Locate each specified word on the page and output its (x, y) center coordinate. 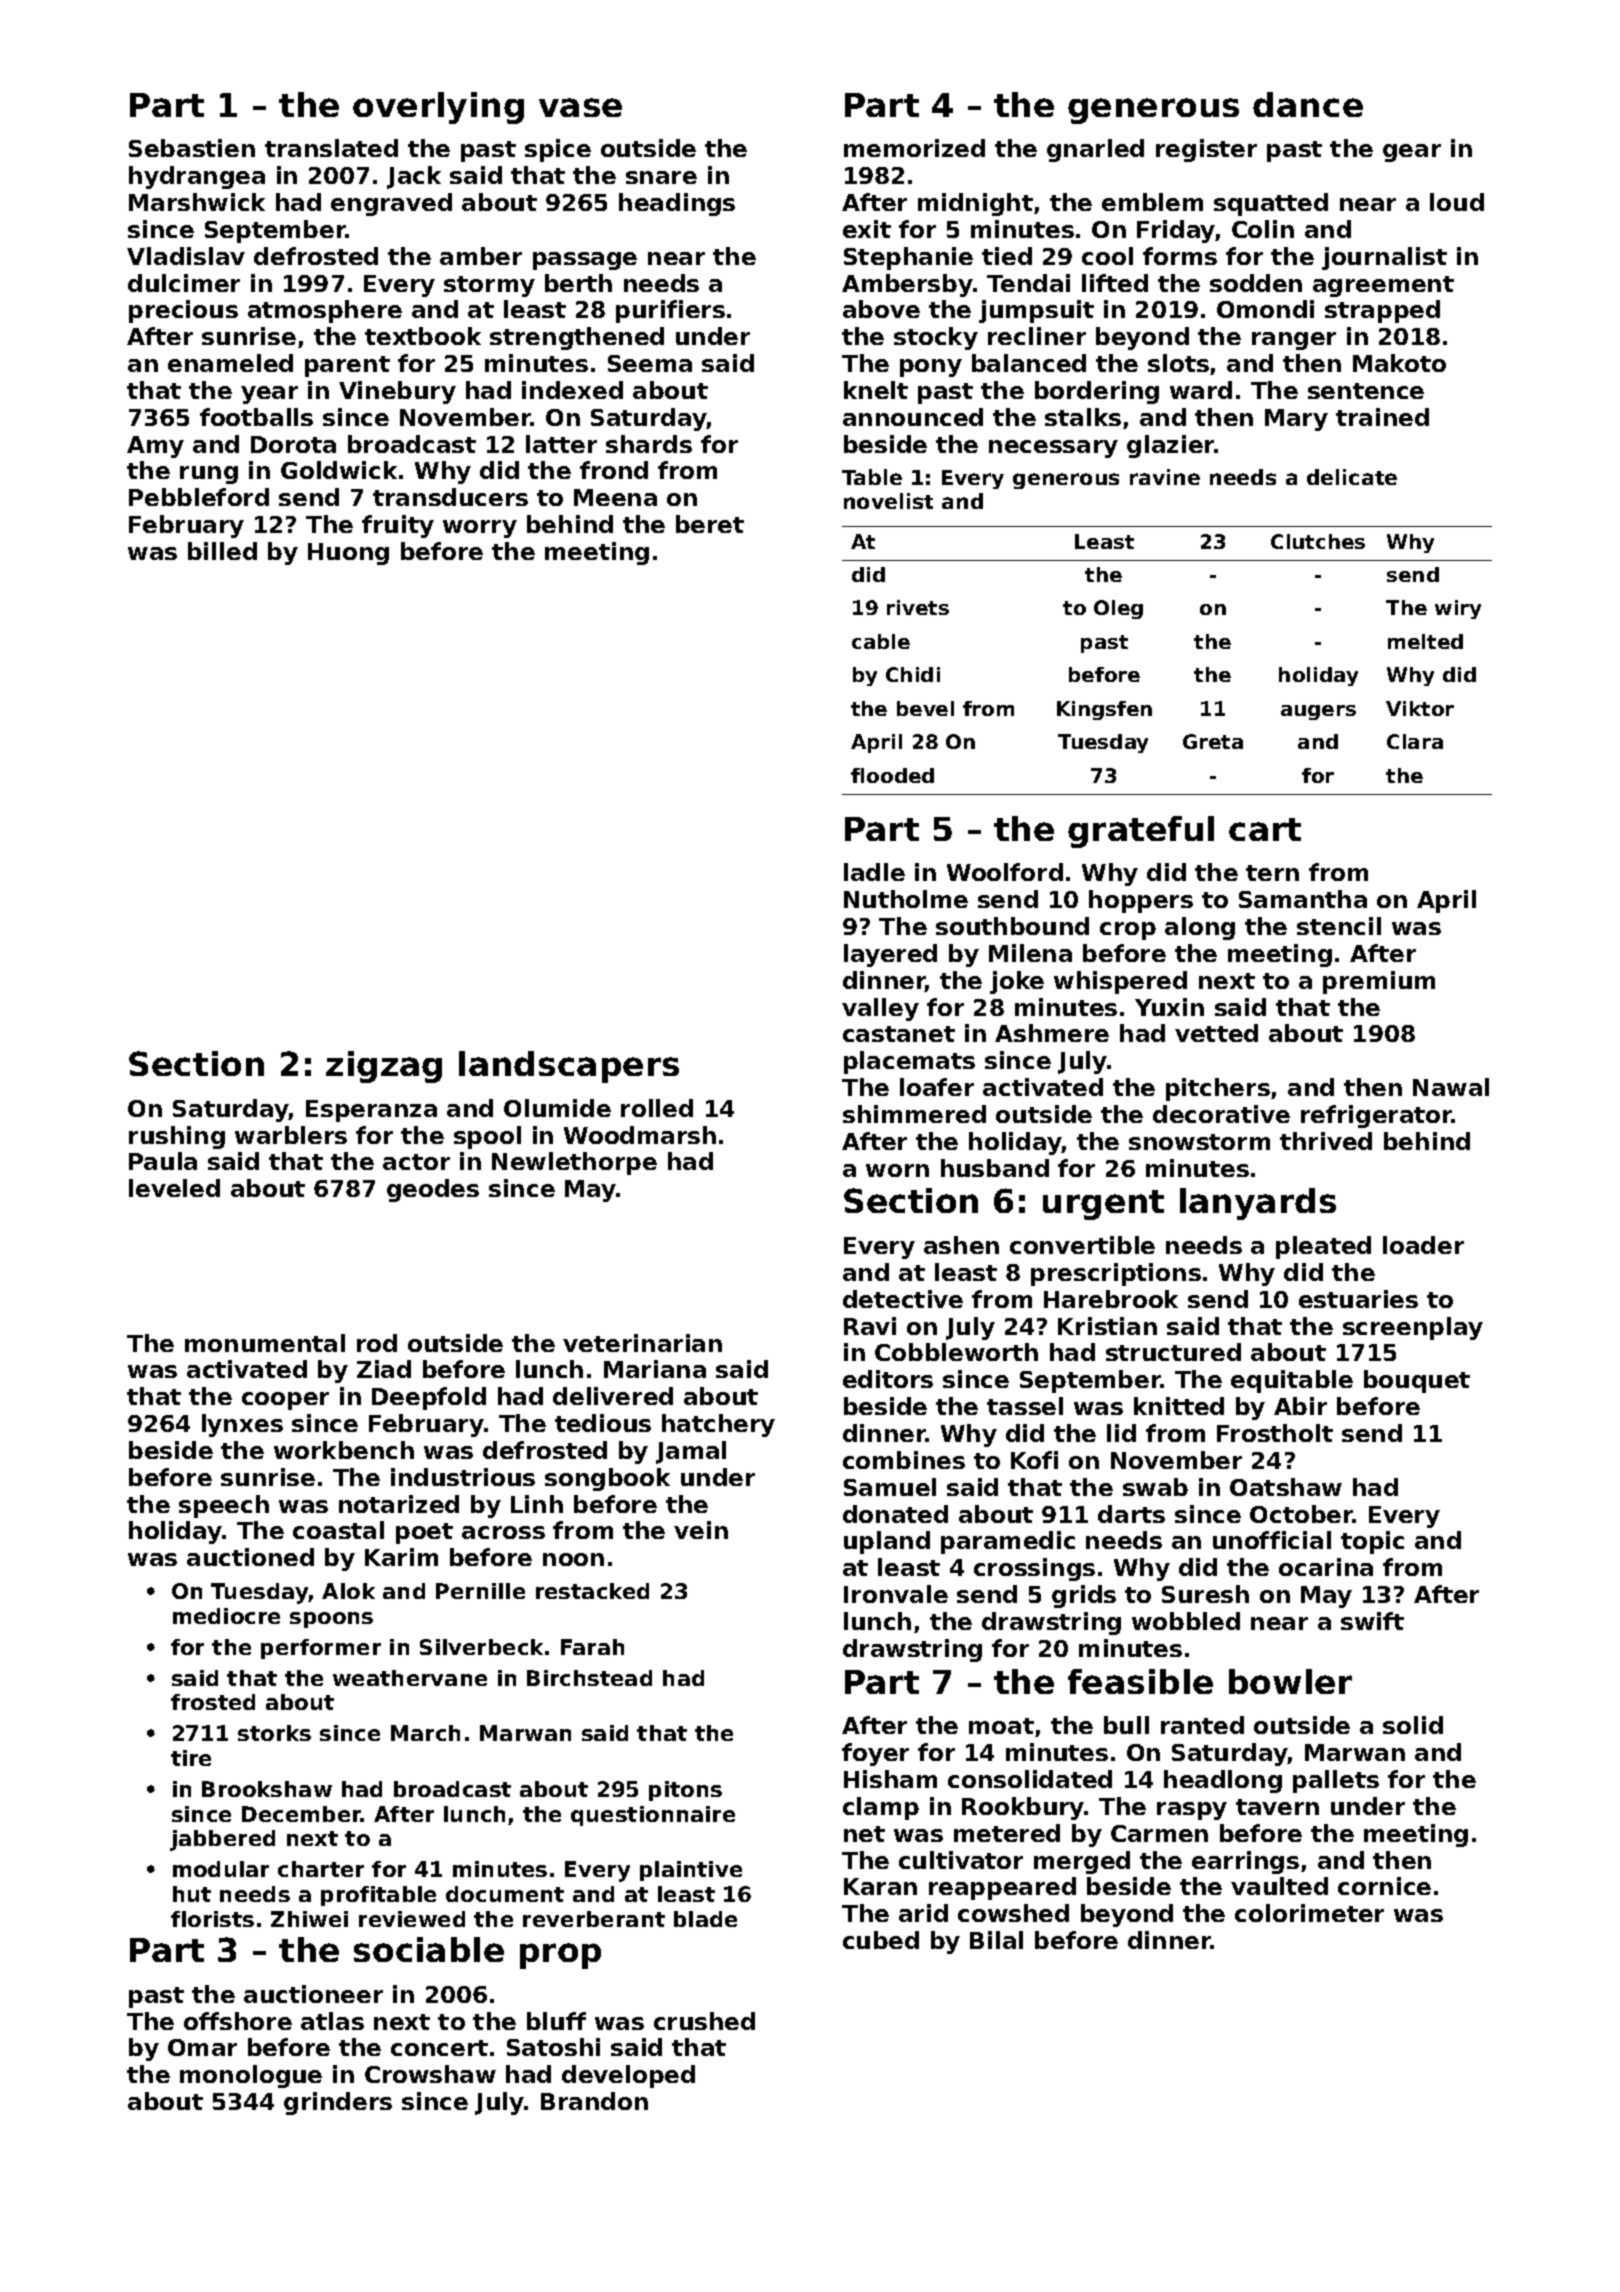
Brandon (594, 2101)
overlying (438, 108)
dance (1308, 104)
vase (580, 107)
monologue (251, 2076)
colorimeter (1309, 1913)
